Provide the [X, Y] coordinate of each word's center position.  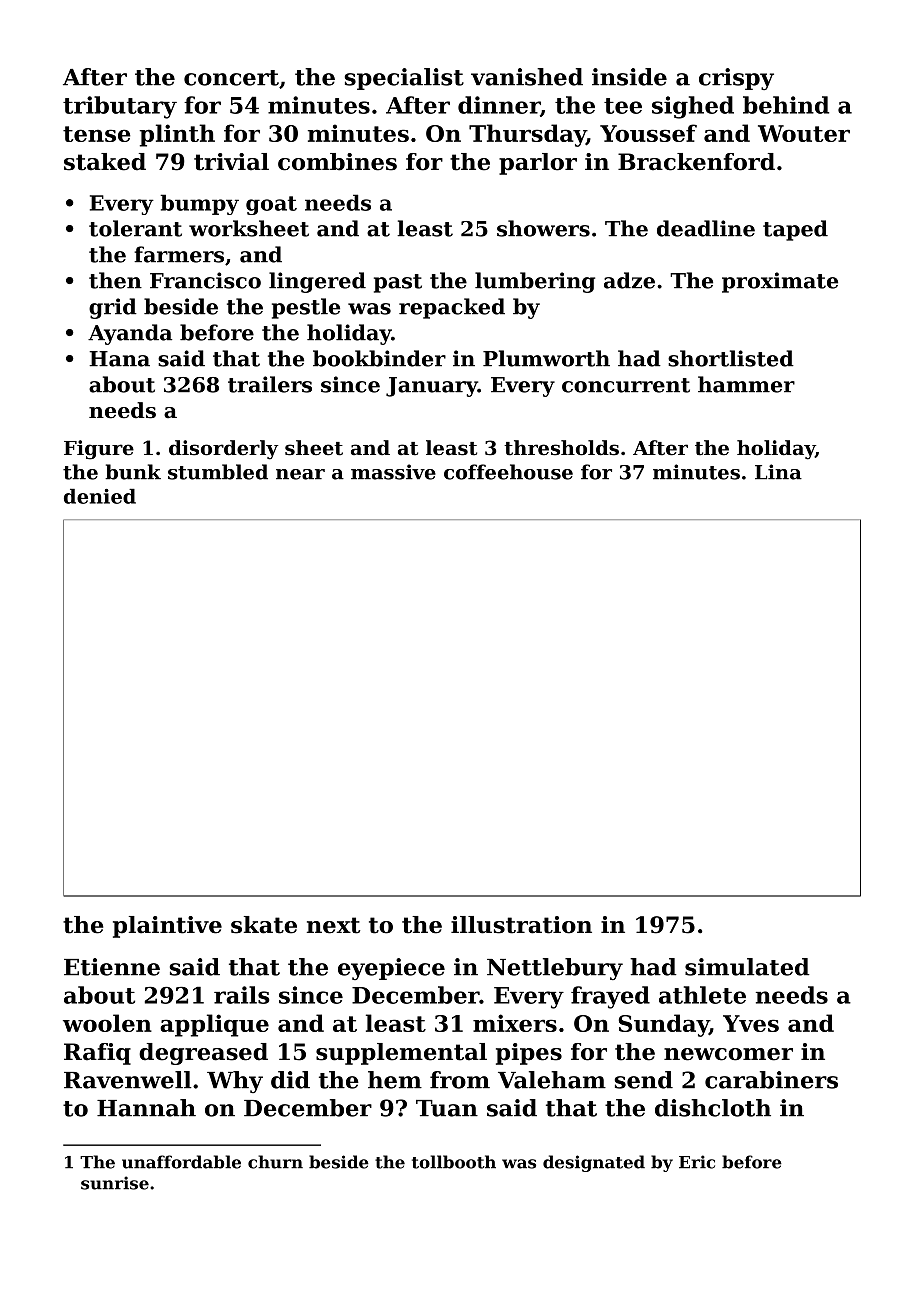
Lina [778, 472]
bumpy [199, 204]
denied [100, 496]
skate [264, 925]
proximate [780, 282]
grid [113, 308]
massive [393, 472]
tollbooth [454, 1162]
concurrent [626, 385]
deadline [706, 228]
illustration [521, 925]
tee [623, 106]
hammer [746, 384]
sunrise [115, 1183]
